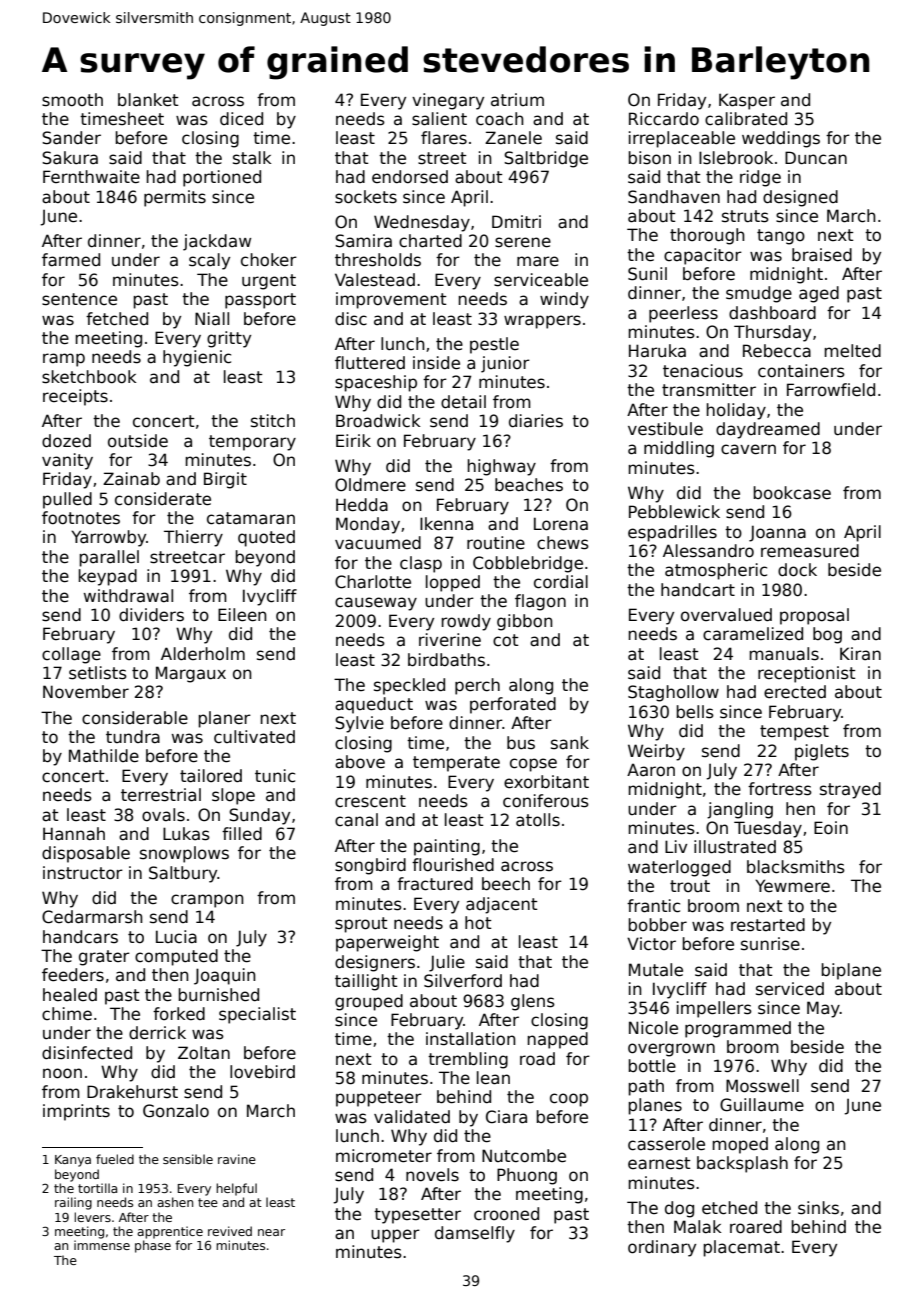 The height and width of the screenshot is (1308, 924). Describe the element at coordinates (673, 693) in the screenshot. I see `Staghollow` at that location.
